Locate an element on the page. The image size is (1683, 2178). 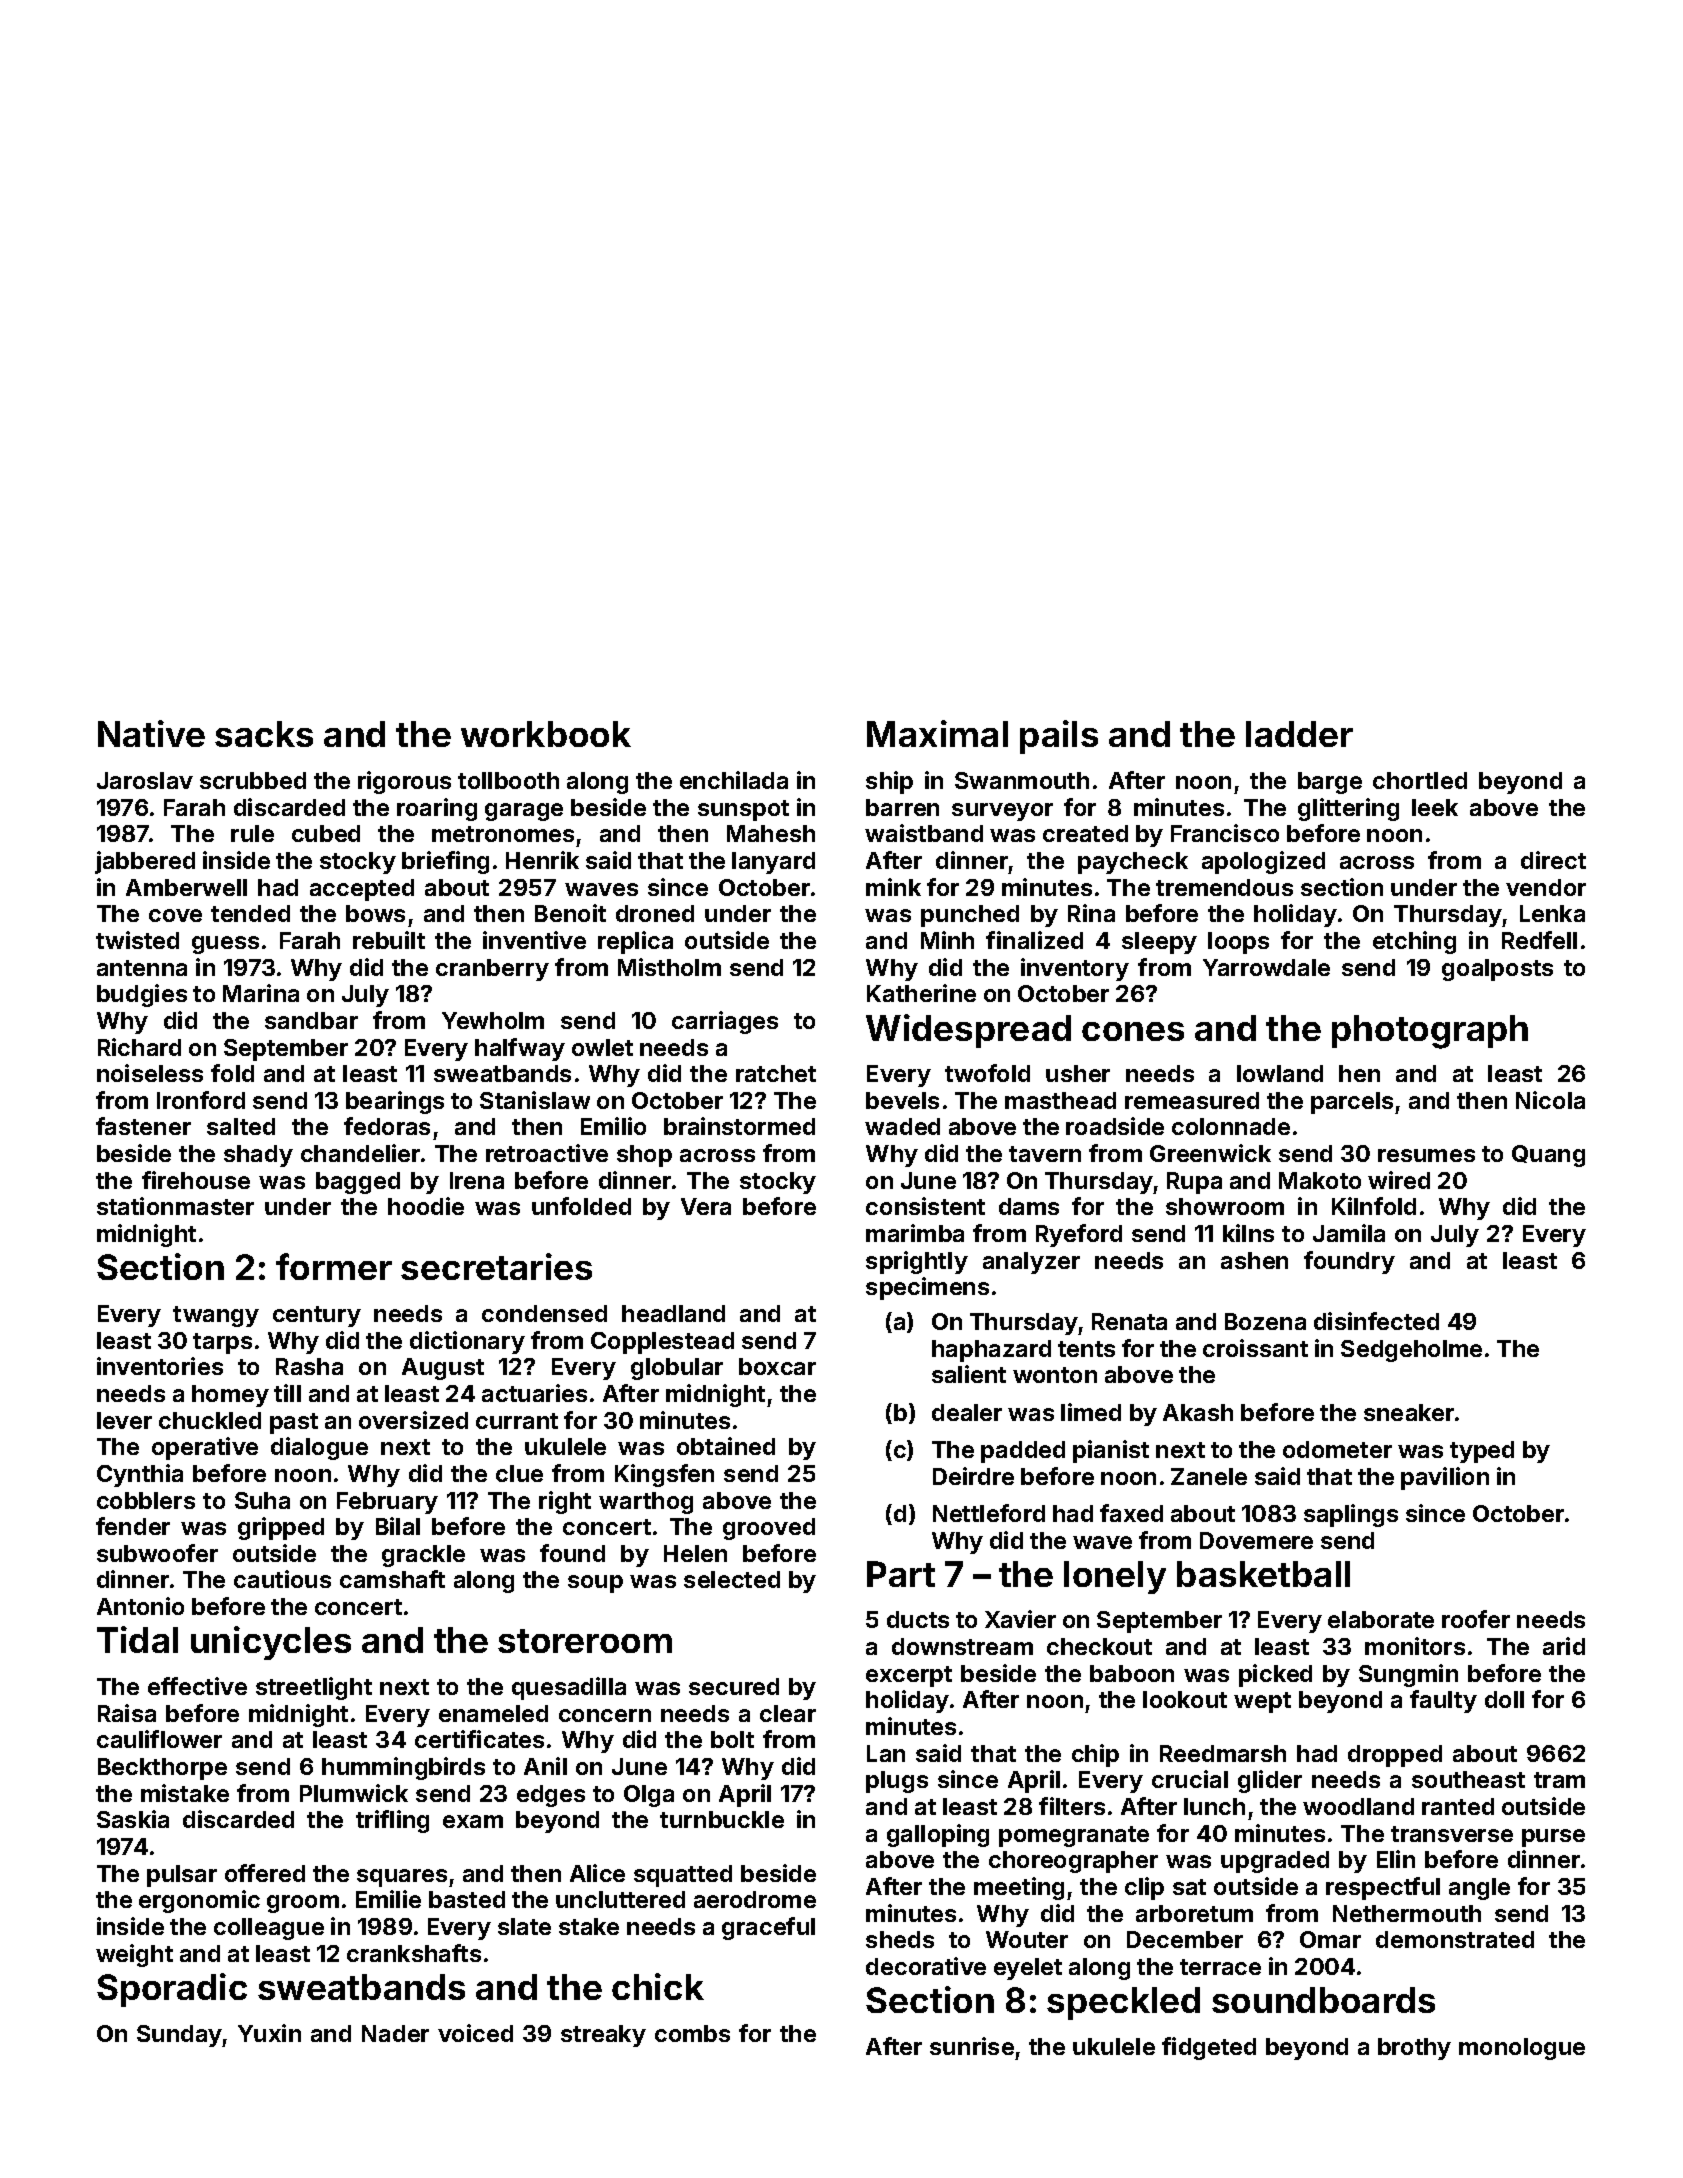
twangy is located at coordinates (216, 1316).
